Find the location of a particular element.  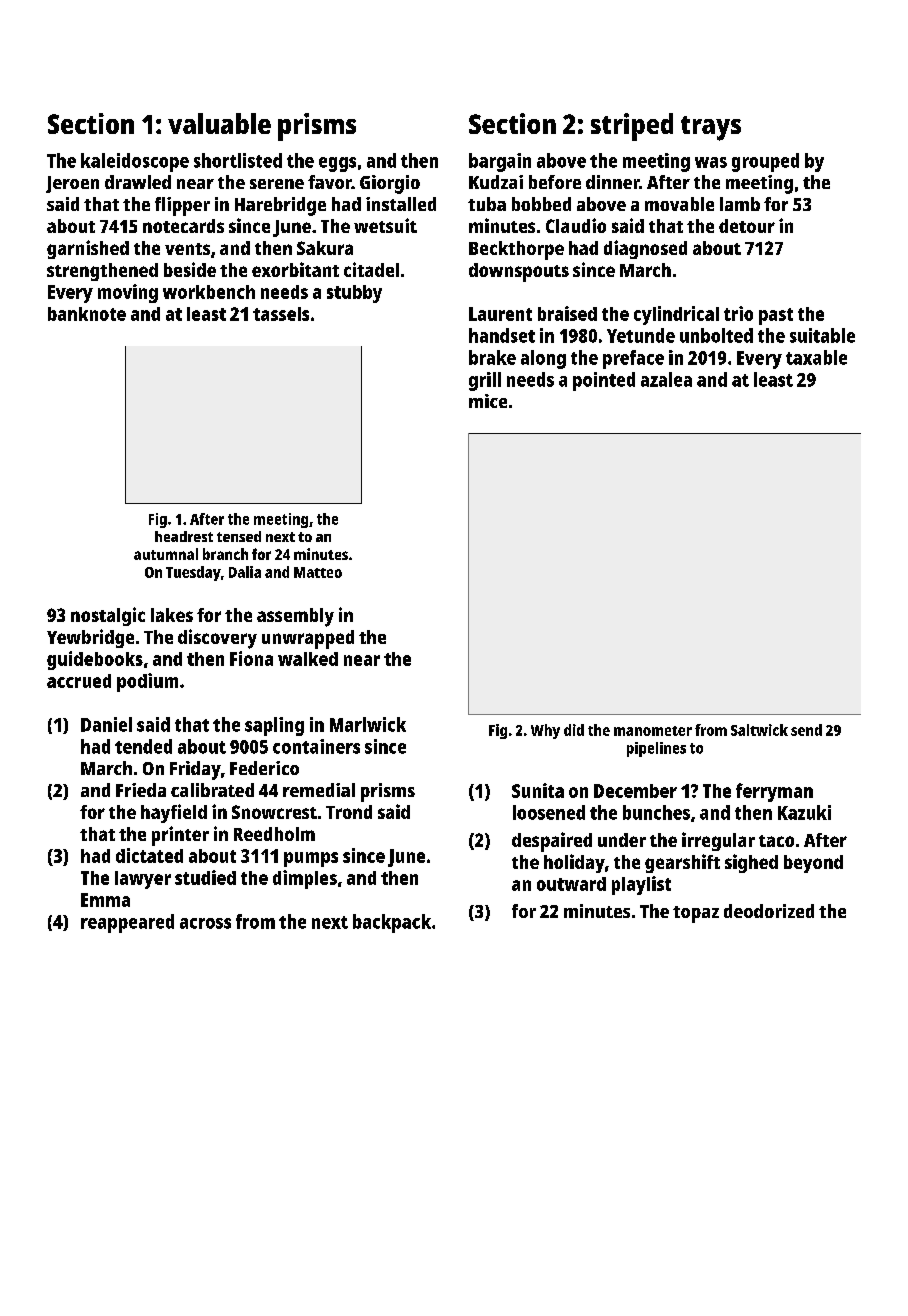

backpack is located at coordinates (392, 923).
